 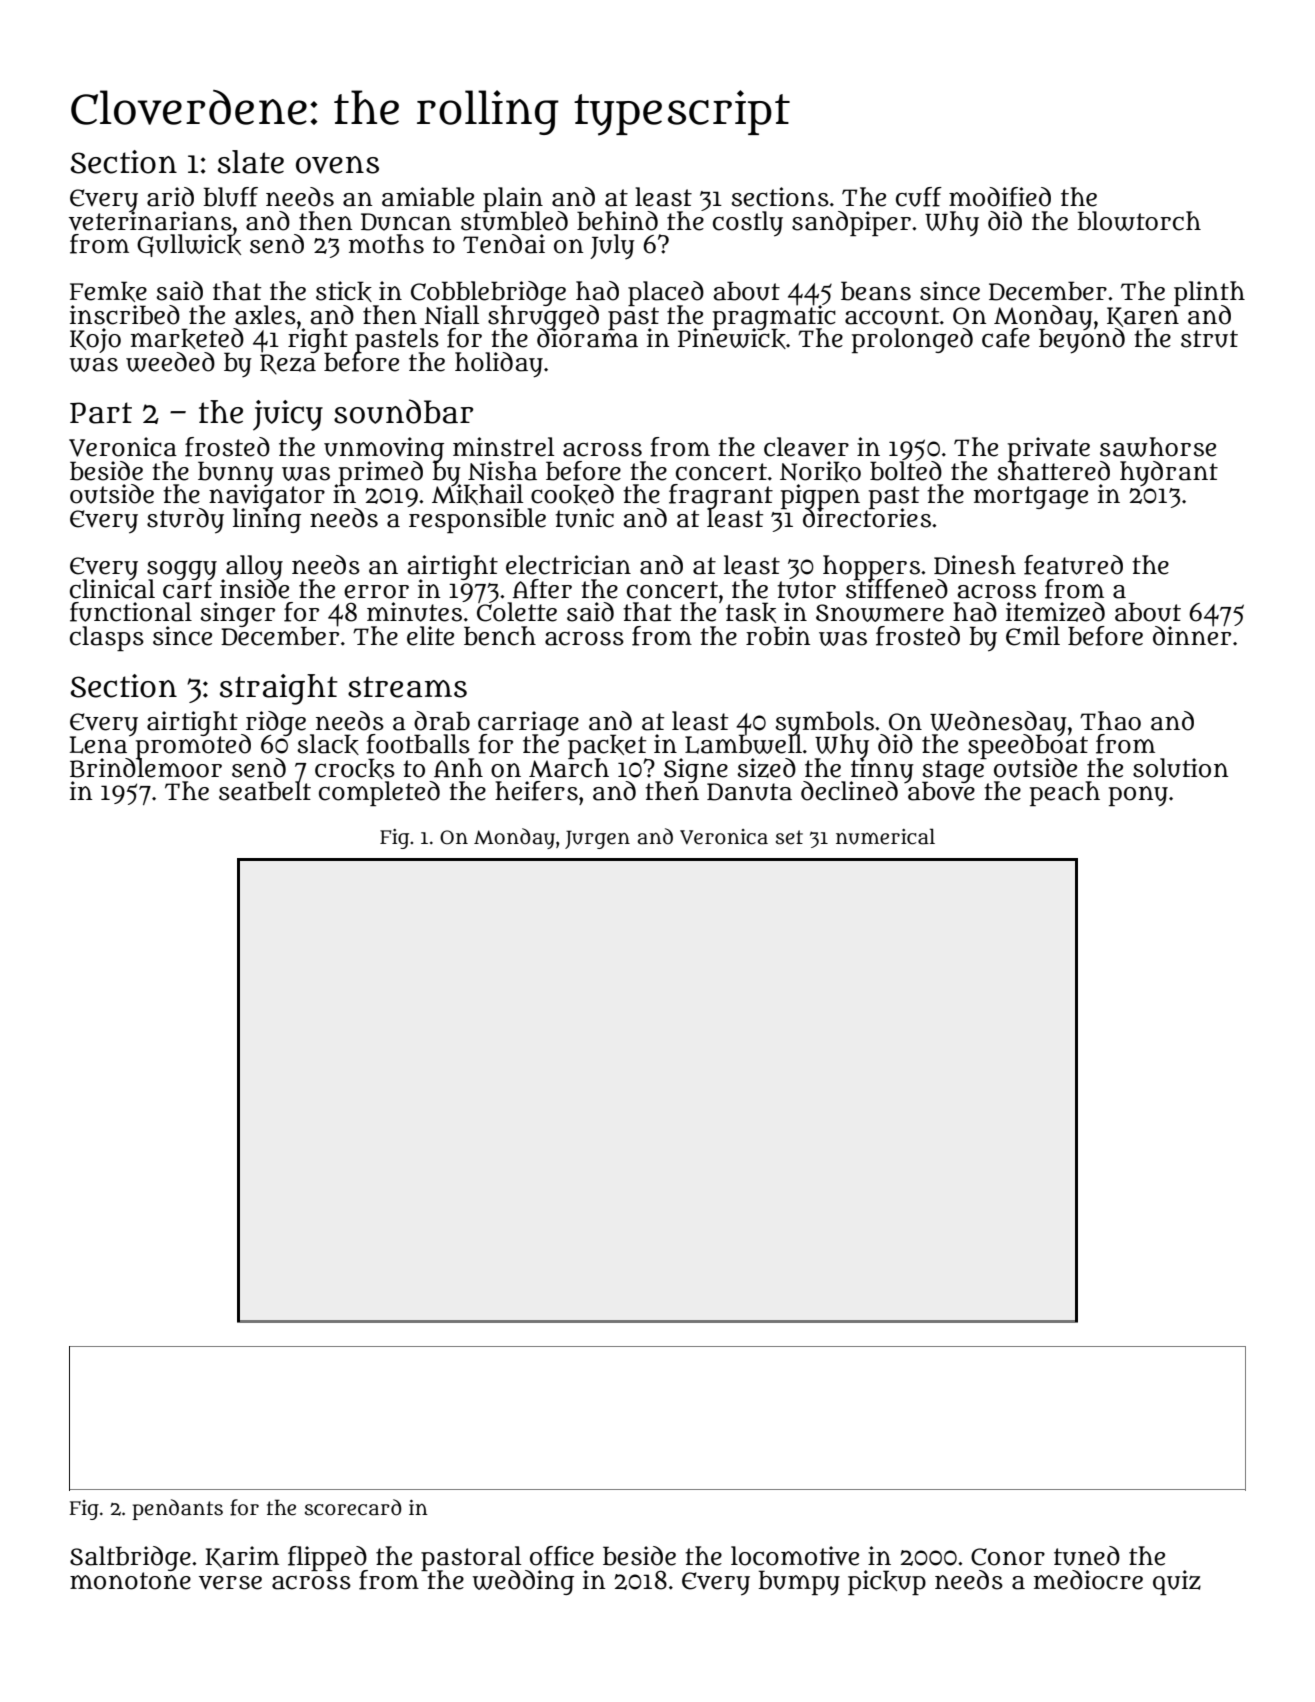 I want to click on numerical, so click(x=885, y=836).
